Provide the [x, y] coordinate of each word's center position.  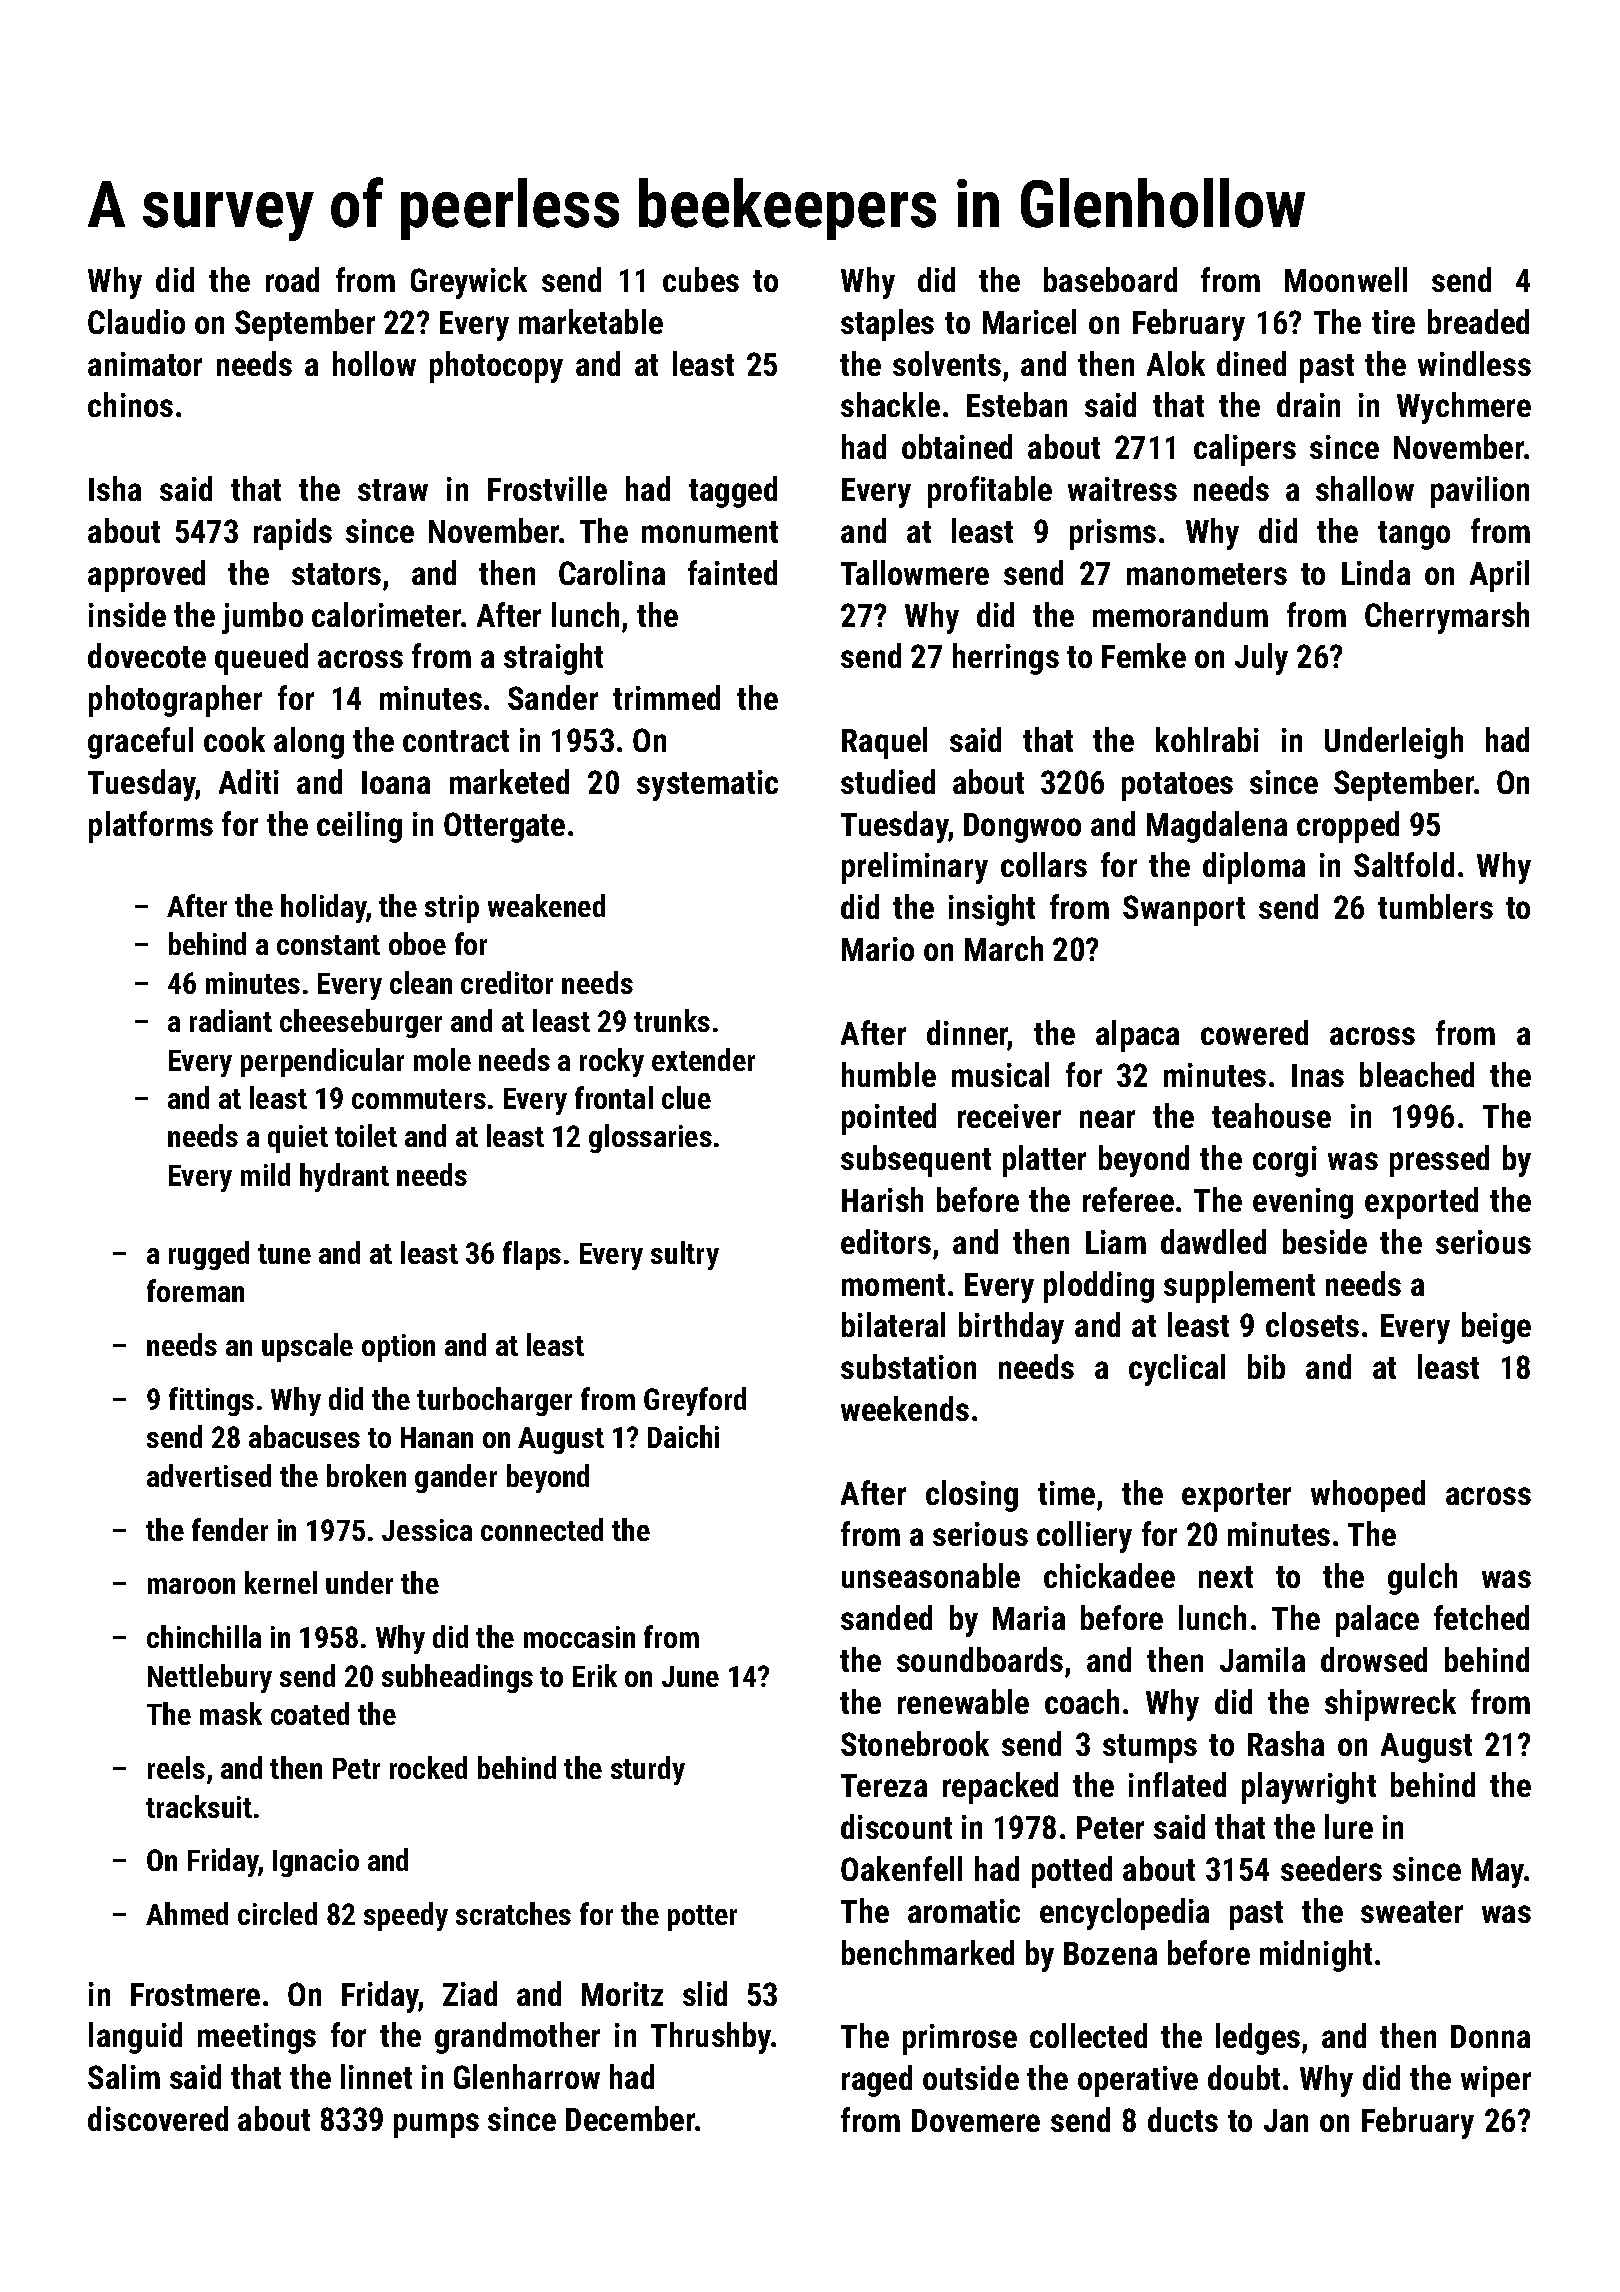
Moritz [622, 1994]
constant [328, 945]
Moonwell [1346, 279]
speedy [406, 1916]
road [292, 279]
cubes [701, 279]
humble [889, 1074]
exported [1421, 1203]
